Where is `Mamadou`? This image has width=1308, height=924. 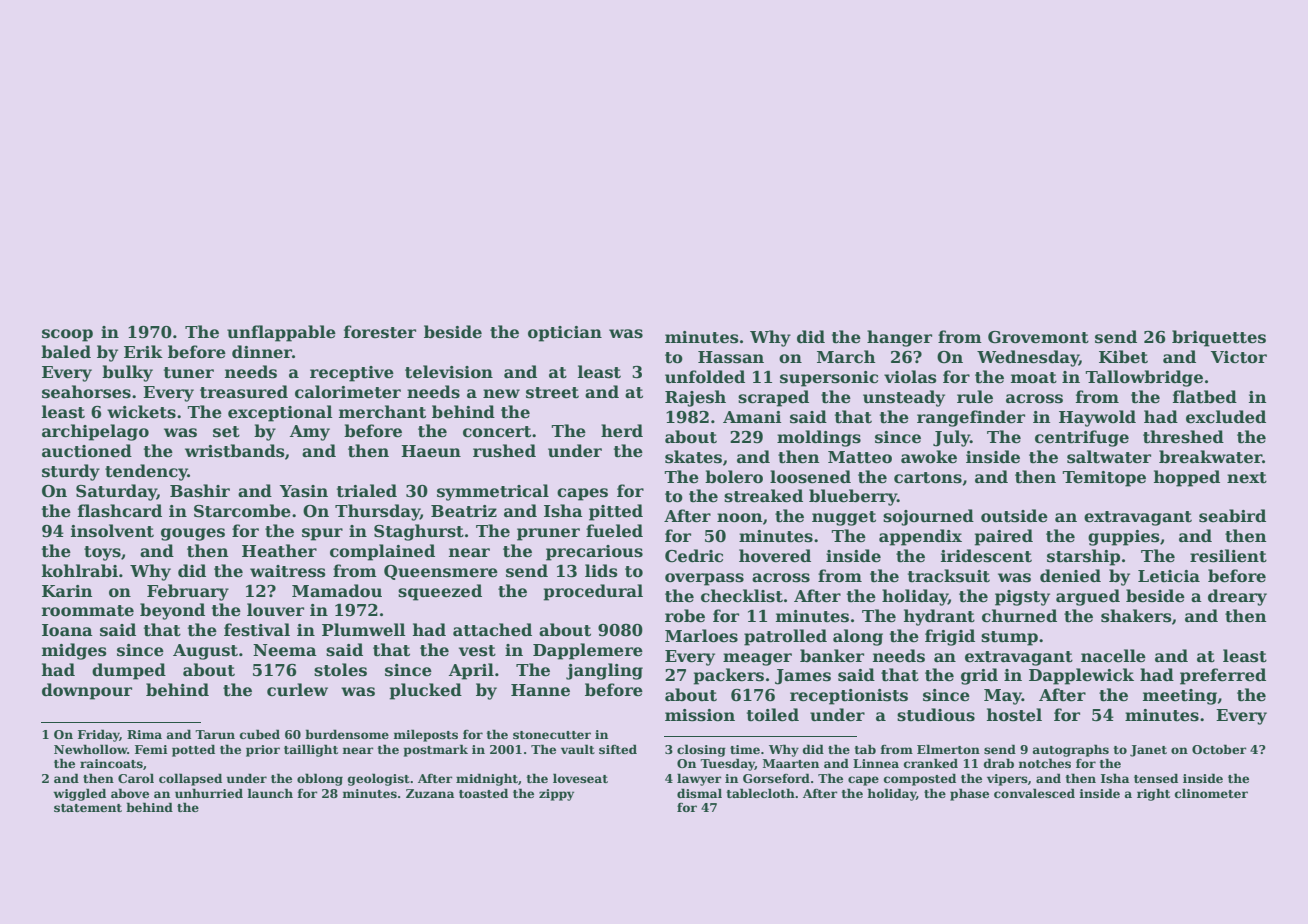
Mamadou is located at coordinates (337, 591).
